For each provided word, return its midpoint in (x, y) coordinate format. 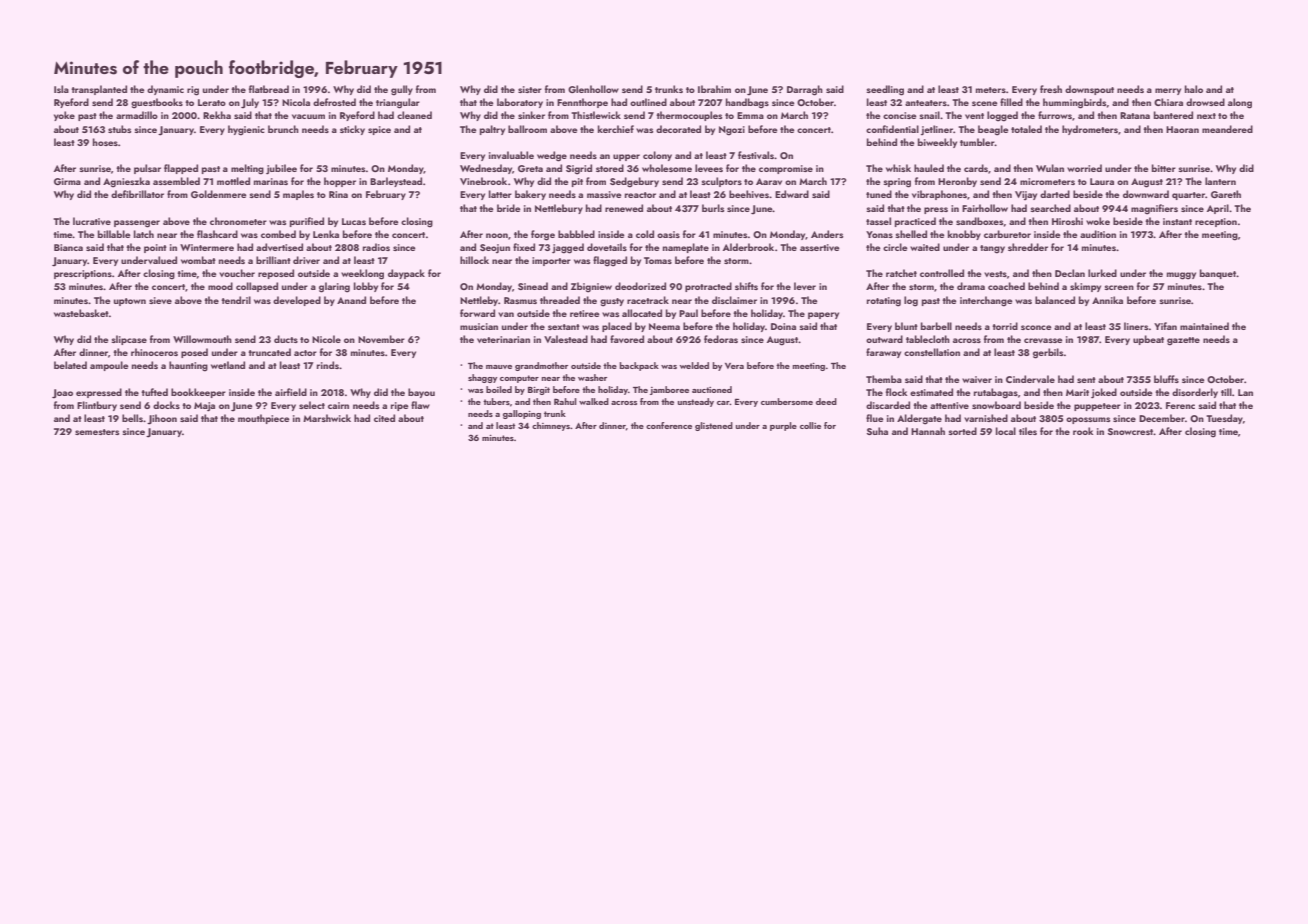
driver (306, 260)
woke (1098, 221)
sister (530, 89)
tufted (154, 392)
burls (713, 208)
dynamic (165, 90)
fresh (1051, 89)
